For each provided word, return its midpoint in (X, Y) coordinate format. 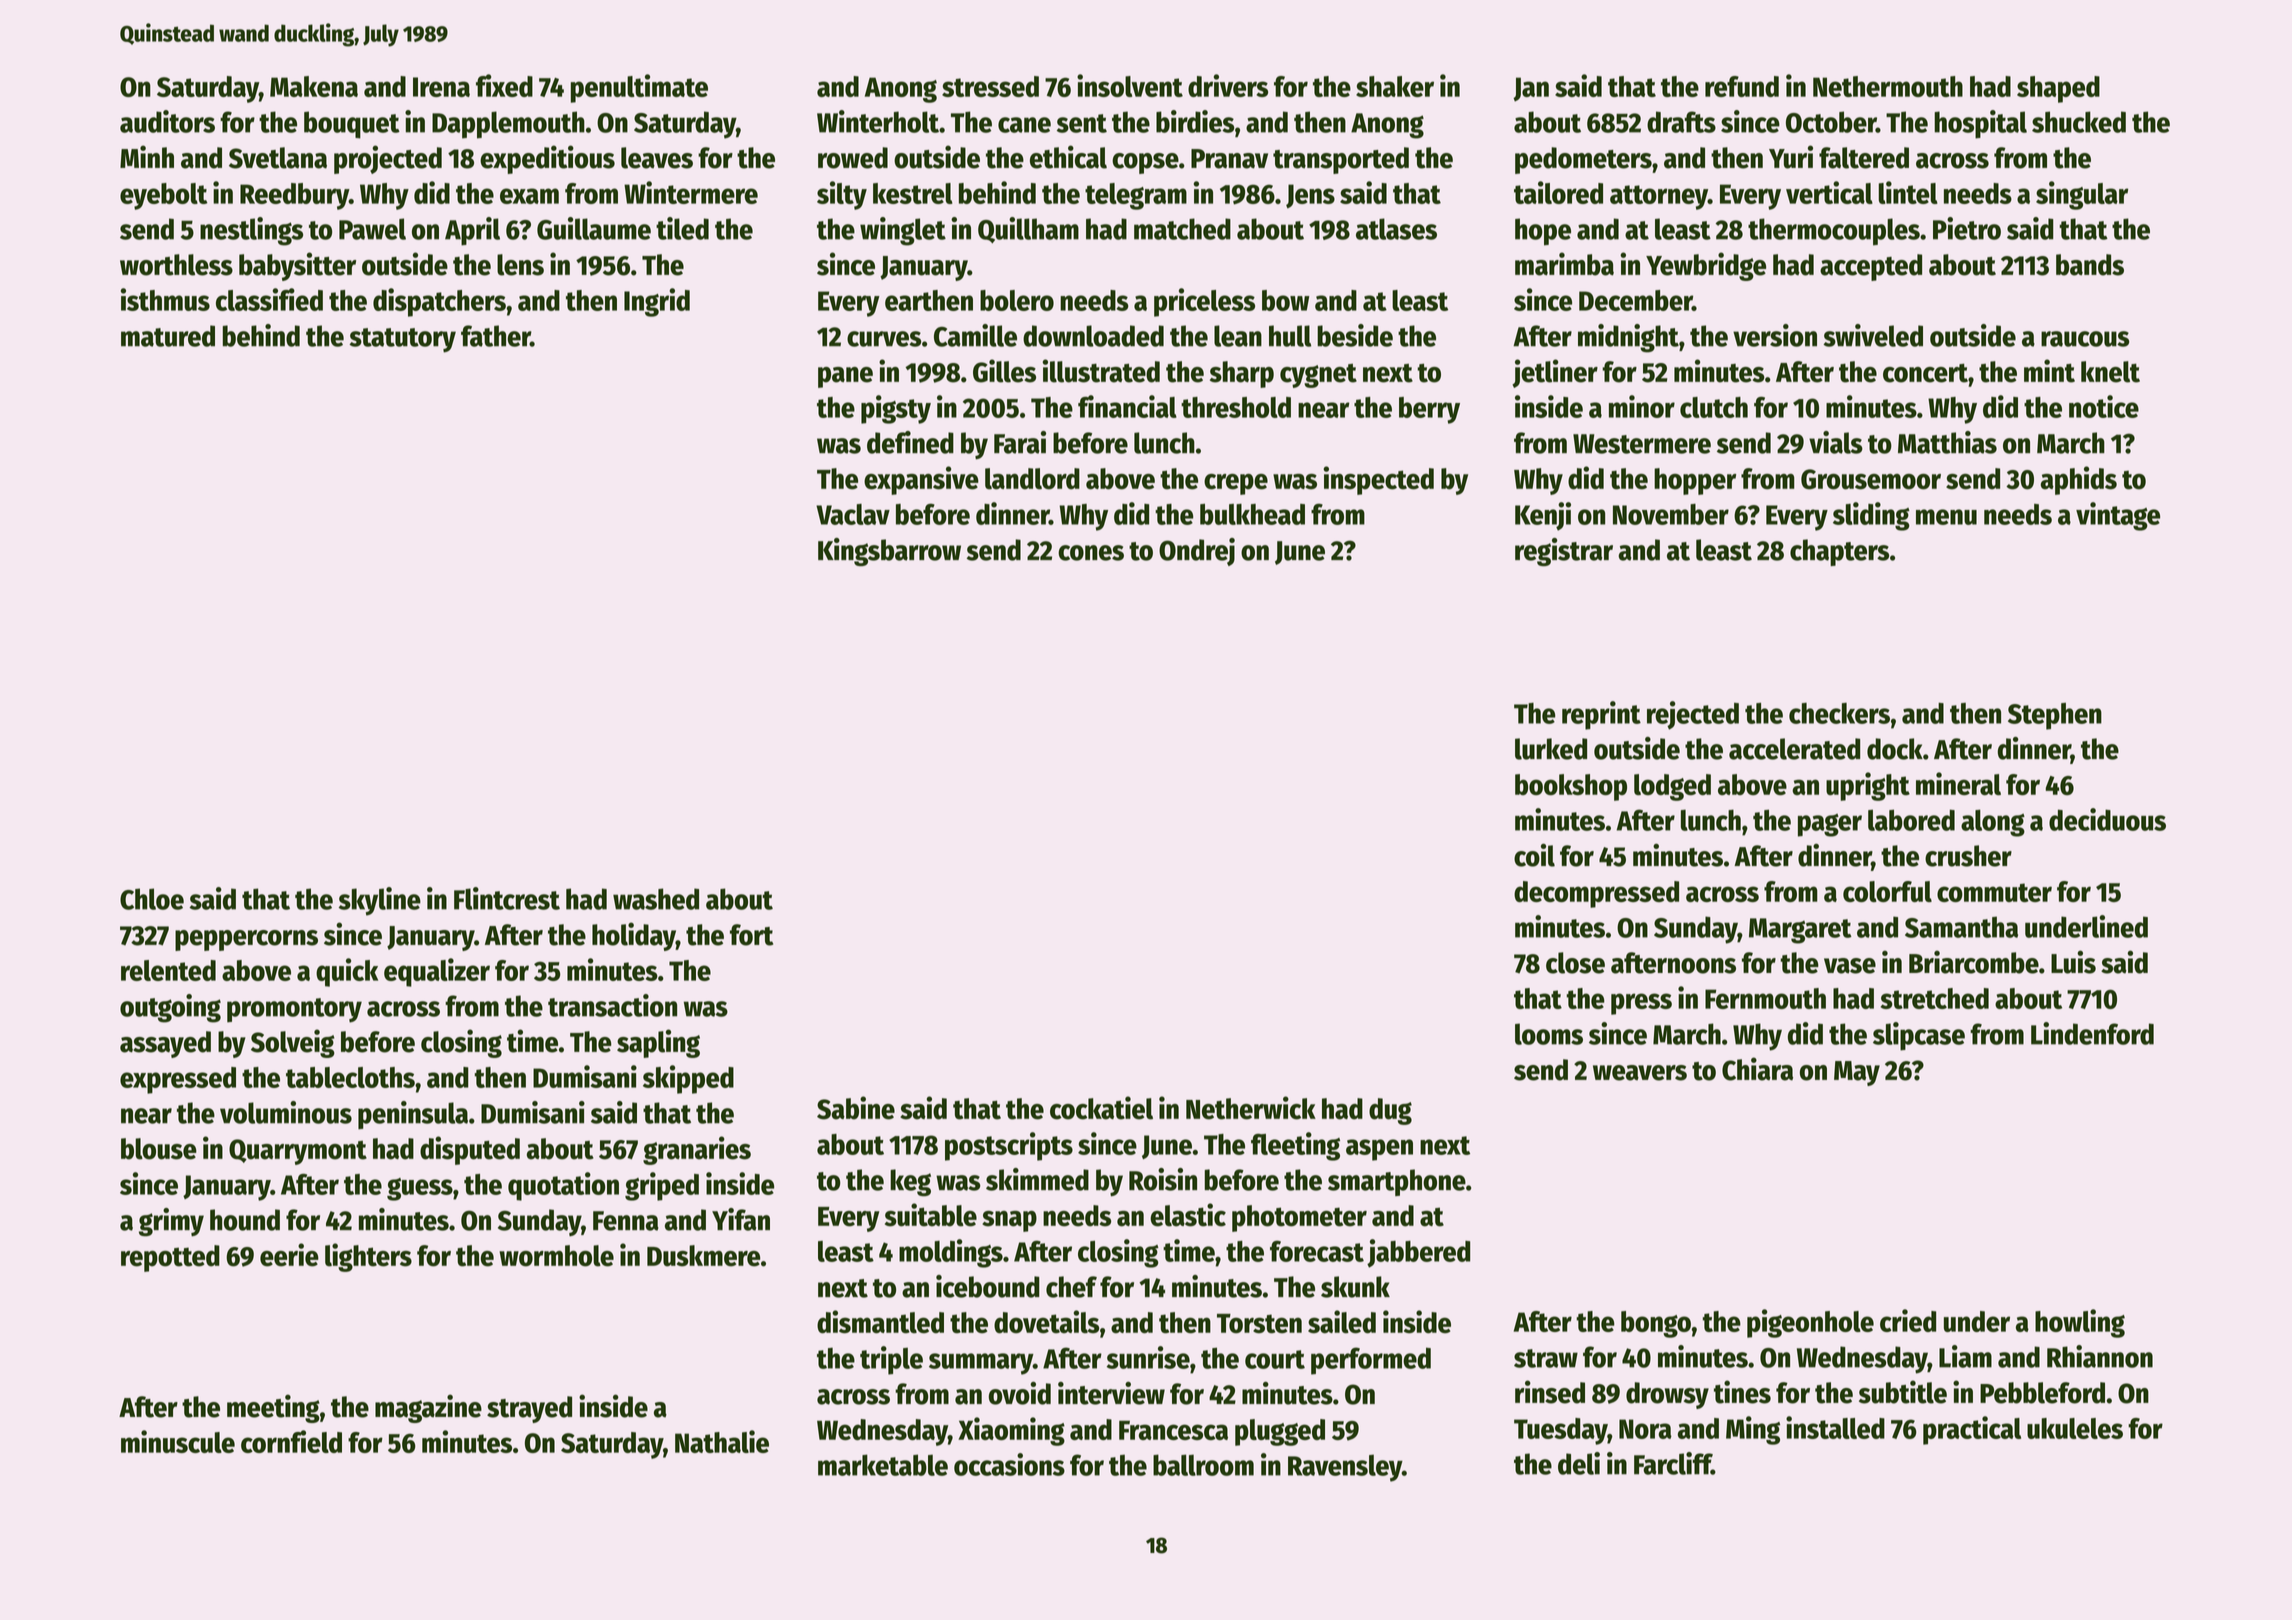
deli (1579, 1463)
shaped (2058, 89)
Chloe (152, 899)
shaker (1395, 86)
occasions (1009, 1464)
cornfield (291, 1441)
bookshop (1571, 787)
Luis (2073, 962)
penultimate (639, 88)
